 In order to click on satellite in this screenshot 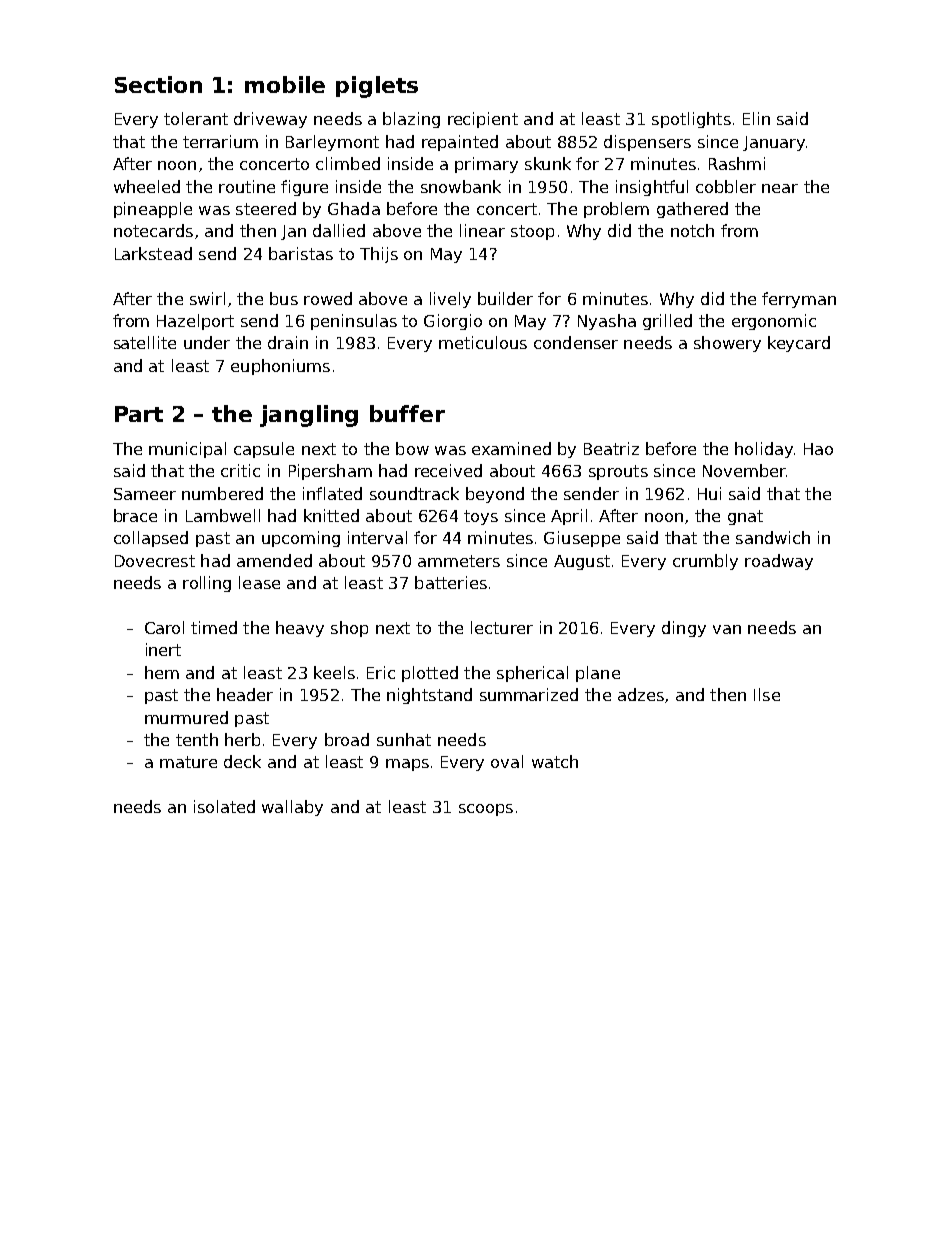, I will do `click(145, 342)`.
